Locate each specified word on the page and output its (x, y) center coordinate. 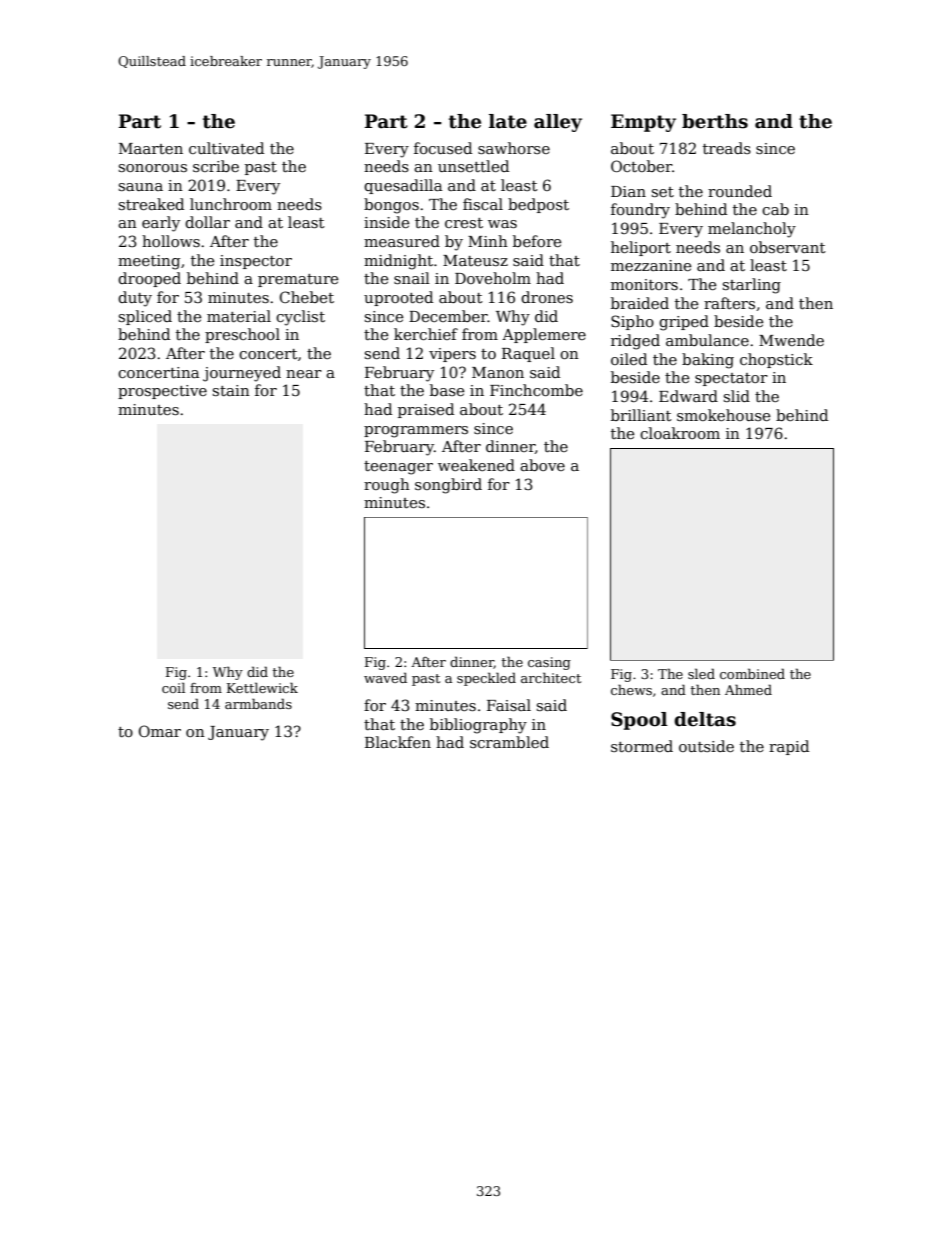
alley (558, 123)
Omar (160, 731)
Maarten (151, 148)
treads (727, 148)
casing (549, 663)
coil (173, 687)
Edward (688, 396)
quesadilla (403, 186)
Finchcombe (536, 390)
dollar (207, 222)
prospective (162, 392)
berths (715, 121)
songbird (448, 486)
